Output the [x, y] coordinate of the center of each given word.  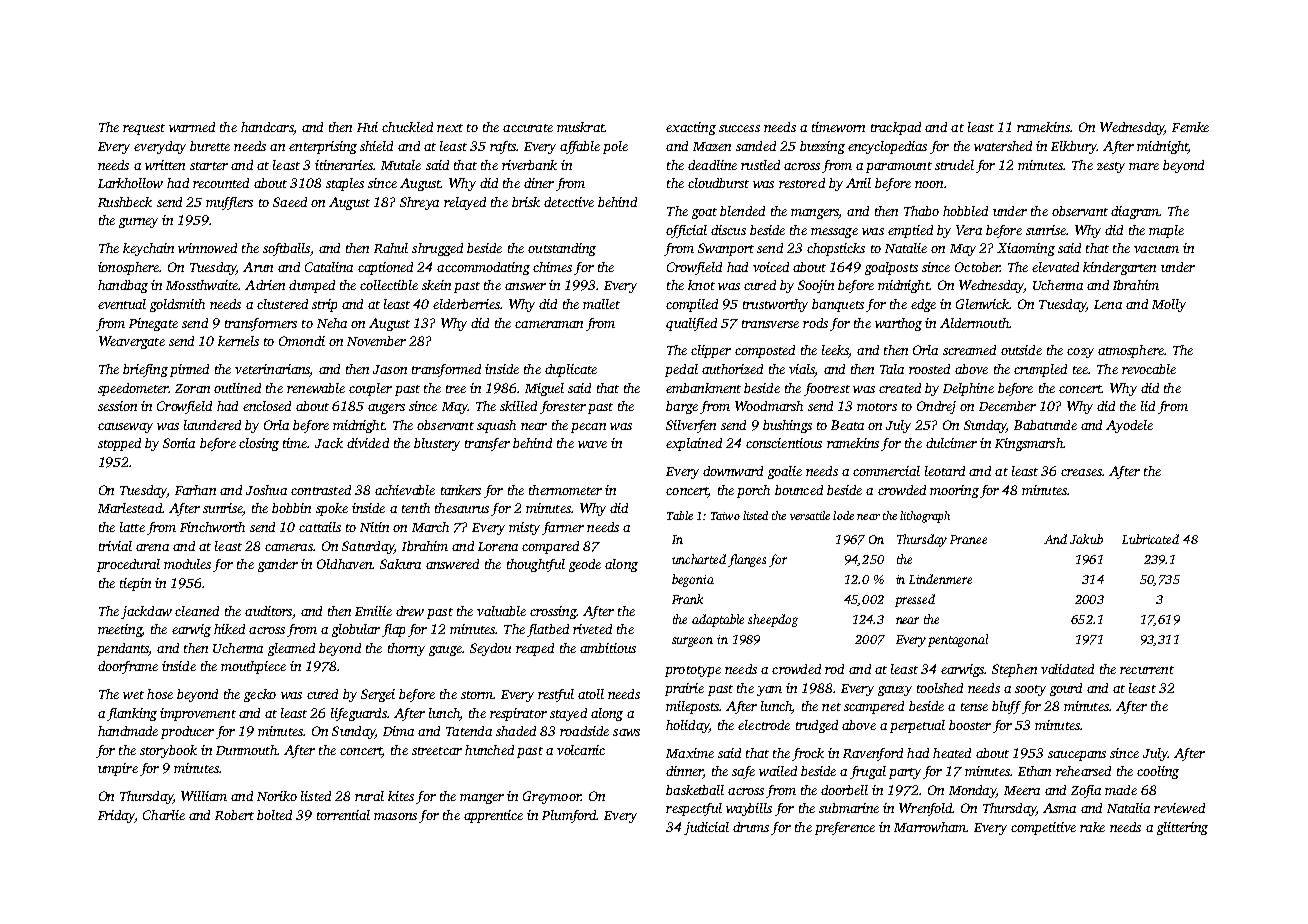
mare [1144, 166]
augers [386, 409]
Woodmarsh [769, 406]
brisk [526, 202]
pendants [123, 649]
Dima [398, 731]
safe [743, 772]
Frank [687, 599]
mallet [601, 304]
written [165, 165]
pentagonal [958, 640]
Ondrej [936, 407]
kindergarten [1119, 268]
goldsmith [177, 305]
